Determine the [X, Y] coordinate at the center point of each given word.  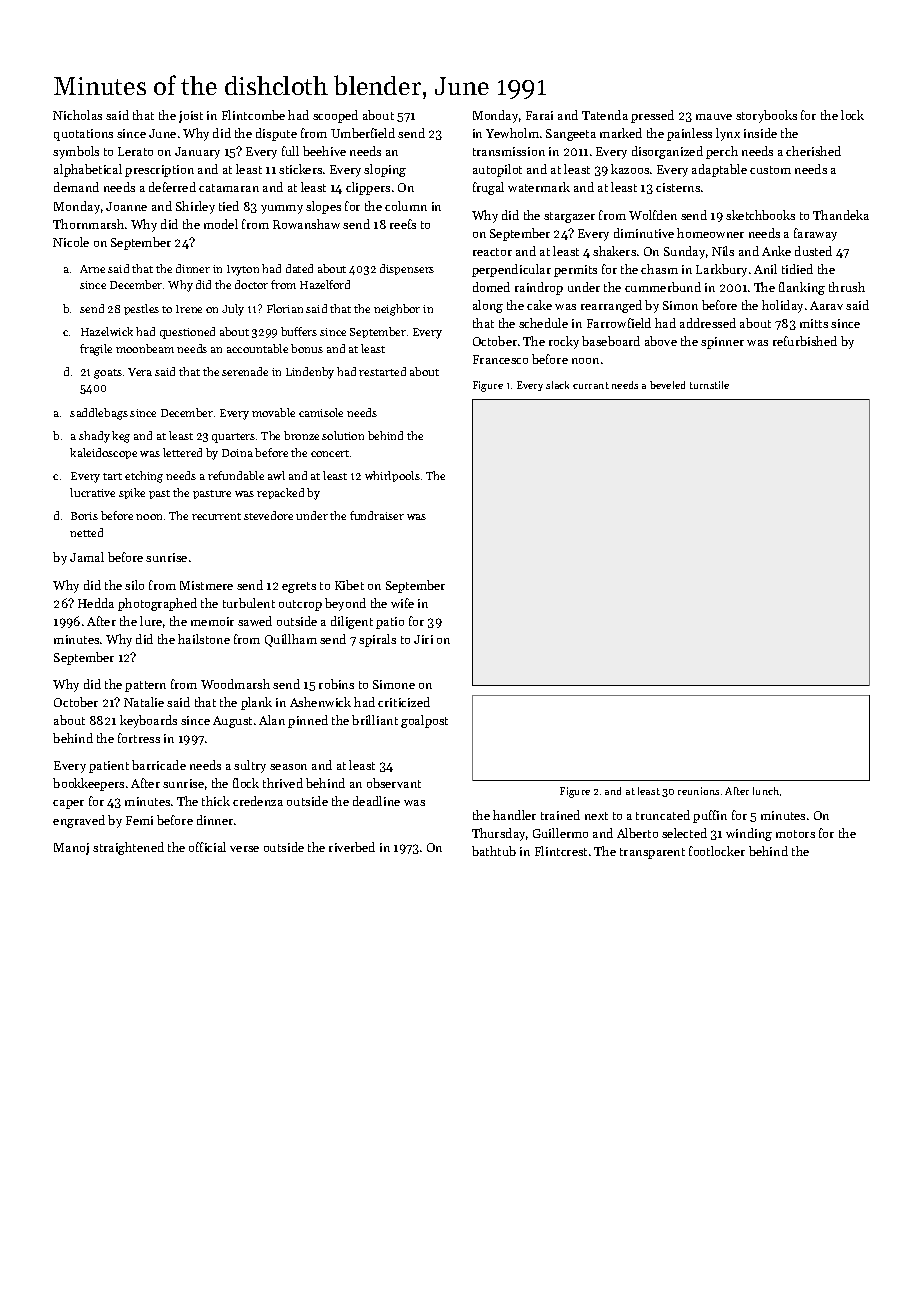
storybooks [766, 116]
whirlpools [392, 476]
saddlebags [99, 414]
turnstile [709, 385]
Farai [539, 115]
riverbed [352, 847]
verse [244, 849]
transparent [652, 853]
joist [191, 117]
